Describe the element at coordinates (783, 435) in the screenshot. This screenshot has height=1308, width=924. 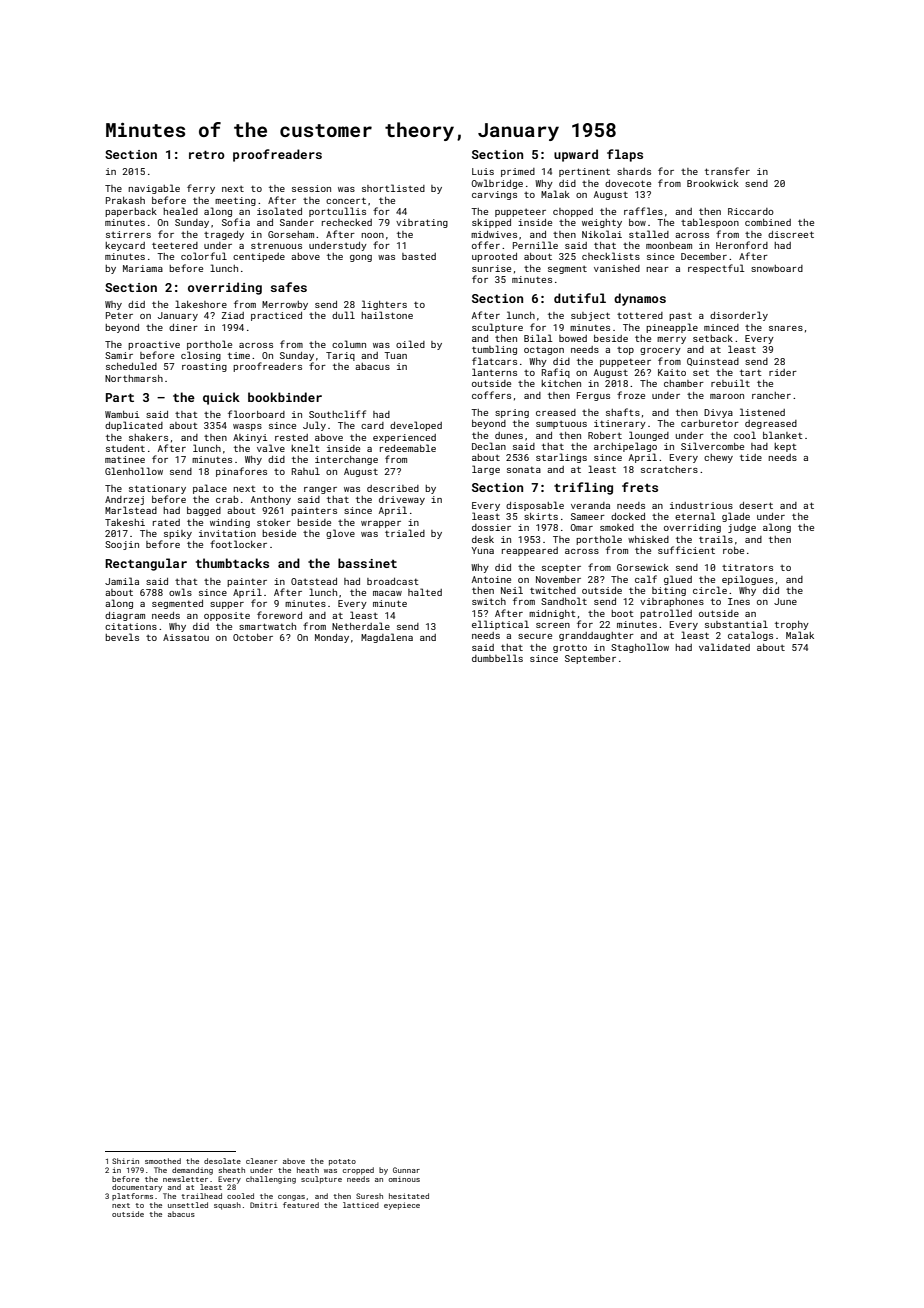
I see `blanket` at that location.
